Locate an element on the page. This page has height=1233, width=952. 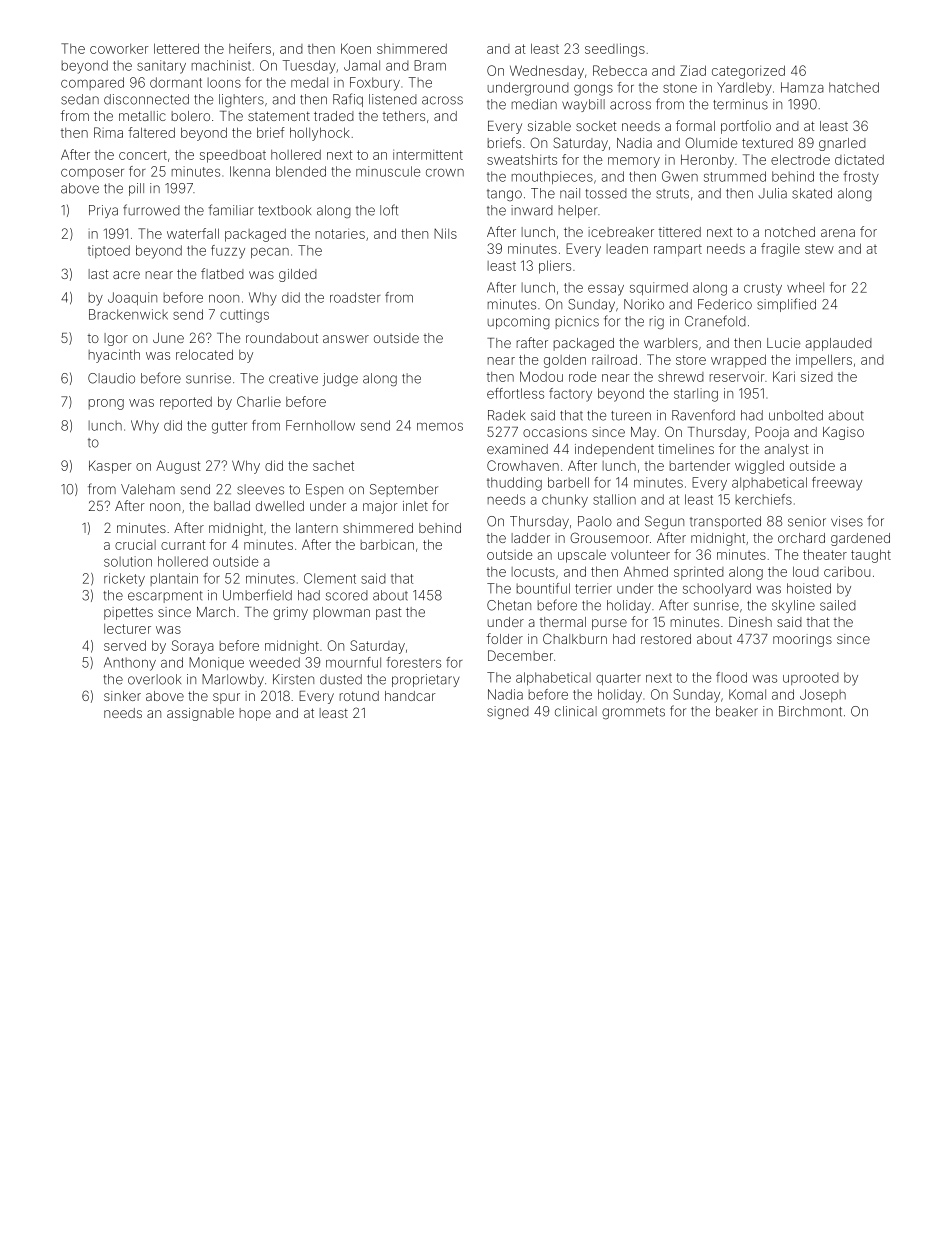
seedlings is located at coordinates (615, 50).
